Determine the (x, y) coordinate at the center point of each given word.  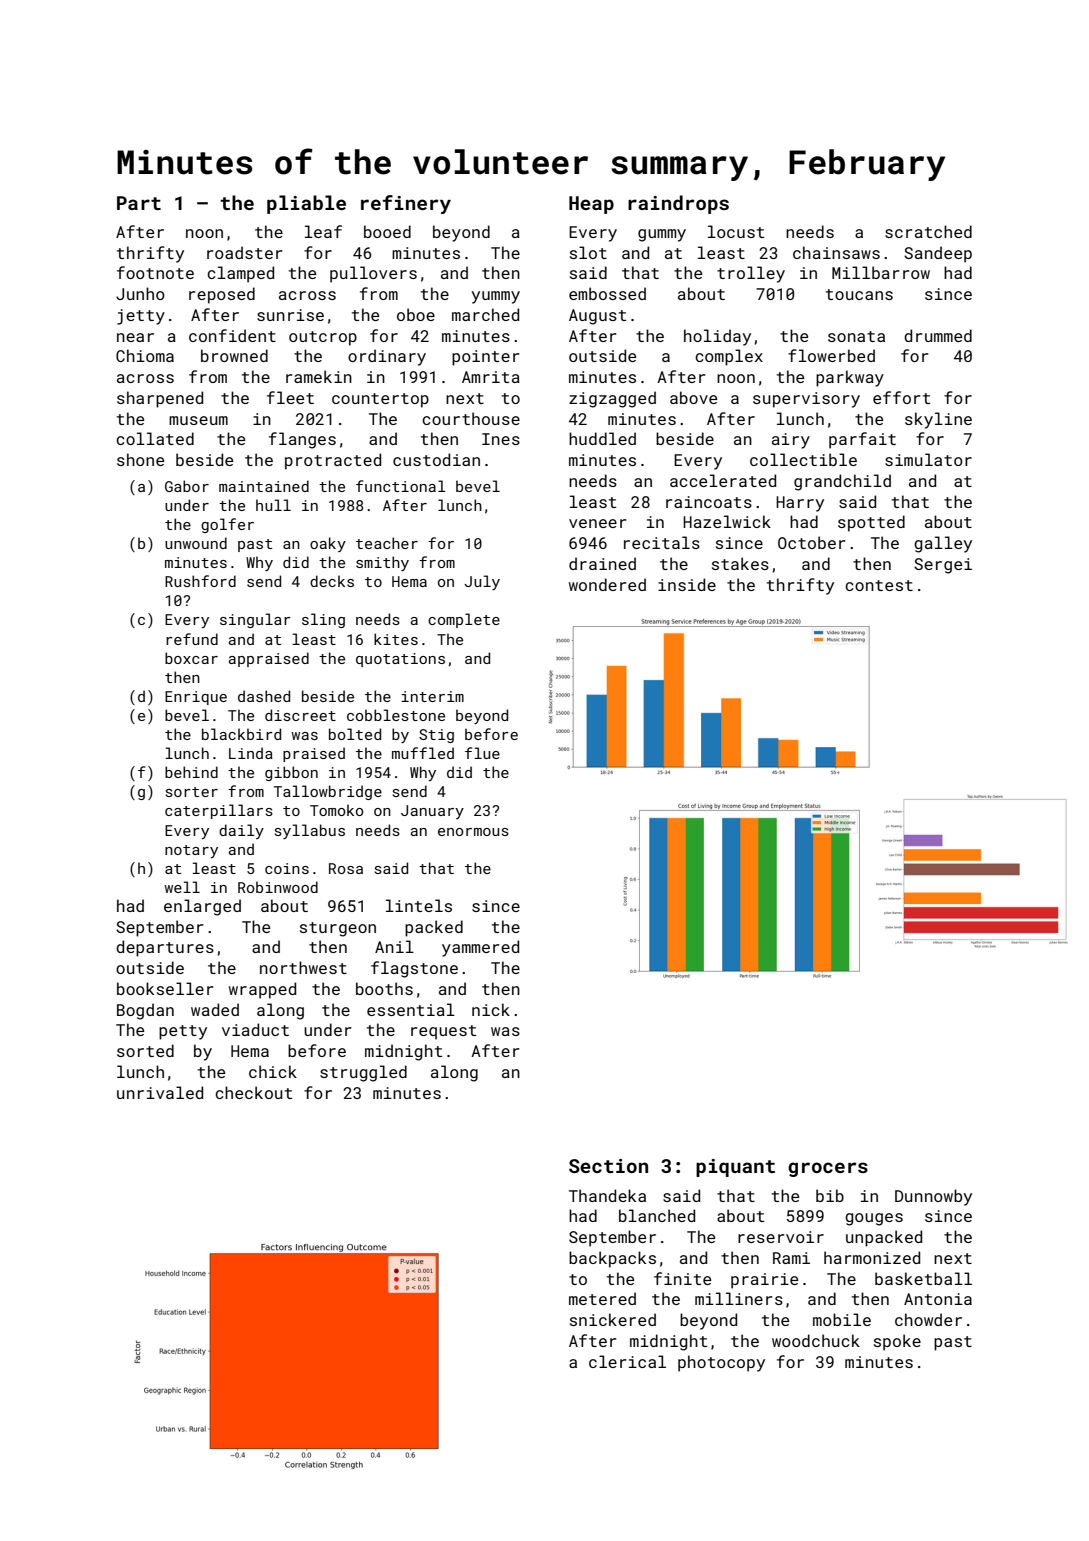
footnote (155, 272)
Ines (501, 439)
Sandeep (938, 254)
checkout (253, 1092)
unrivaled (160, 1092)
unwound (196, 543)
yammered (480, 948)
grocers (828, 1169)
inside (687, 584)
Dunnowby (933, 1197)
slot (588, 252)
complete (464, 620)
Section (608, 1166)
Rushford (200, 581)
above (693, 397)
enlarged (202, 907)
